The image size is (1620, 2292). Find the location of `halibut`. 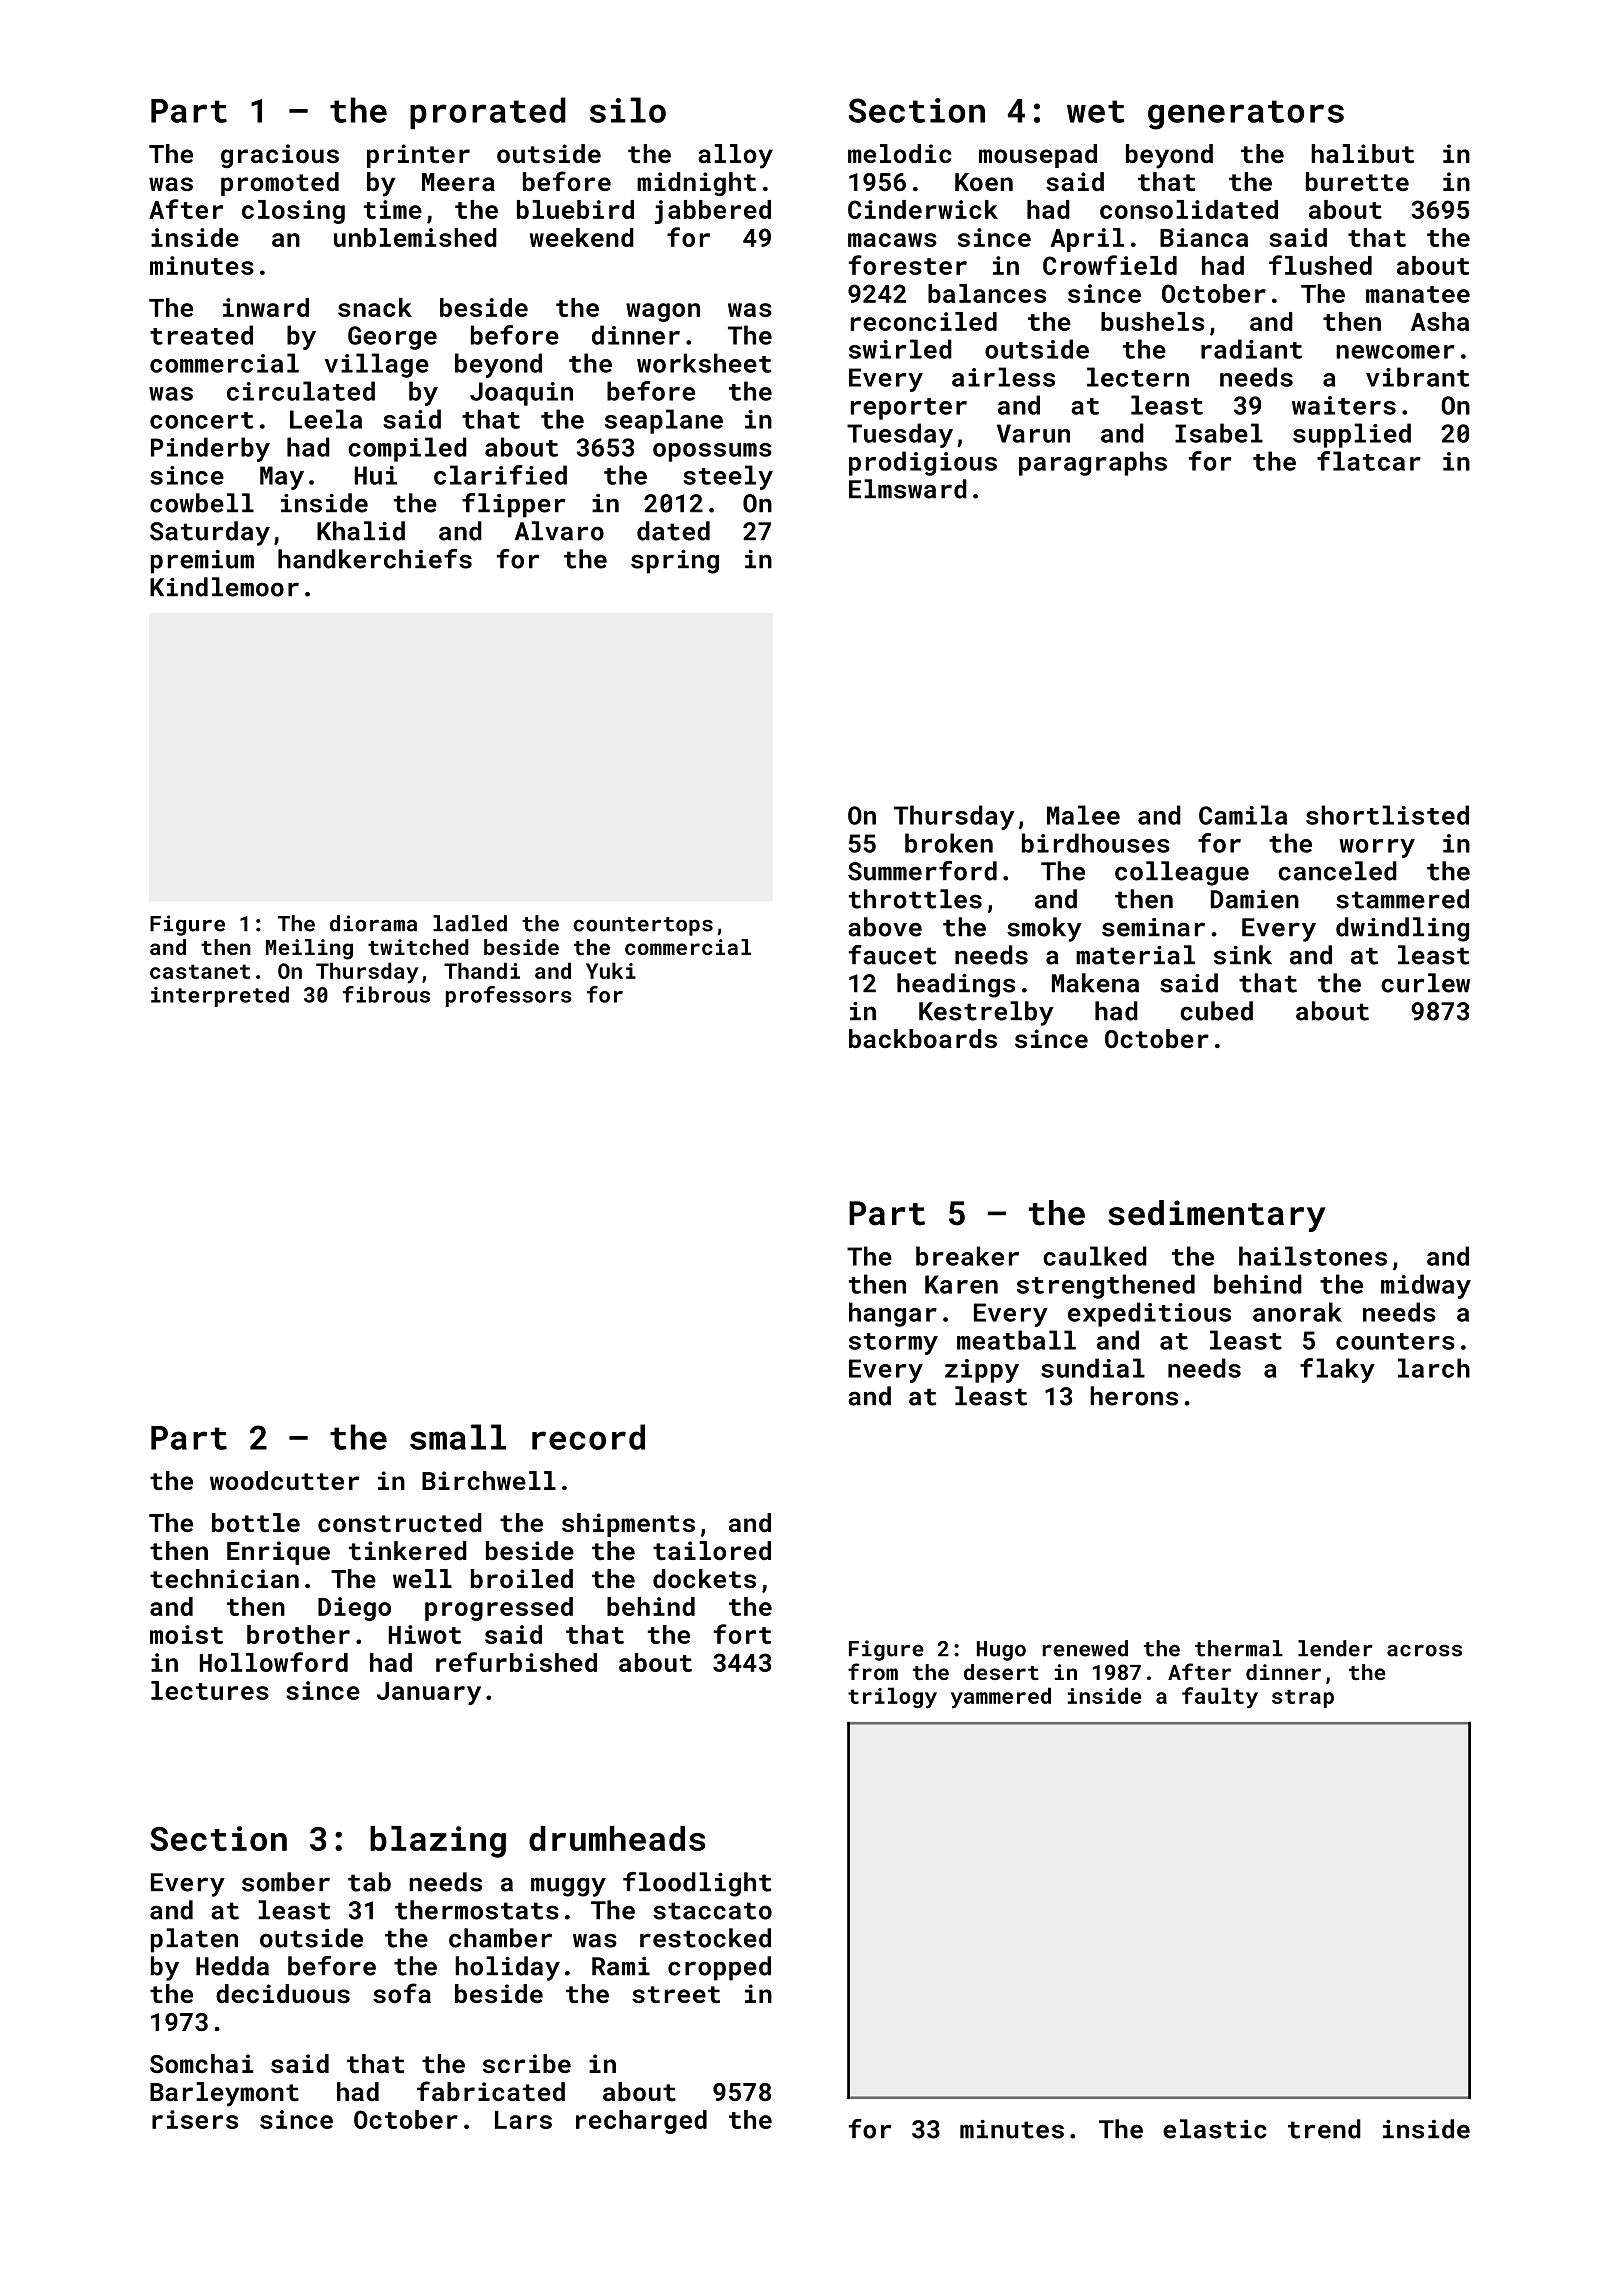

halibut is located at coordinates (1362, 153).
